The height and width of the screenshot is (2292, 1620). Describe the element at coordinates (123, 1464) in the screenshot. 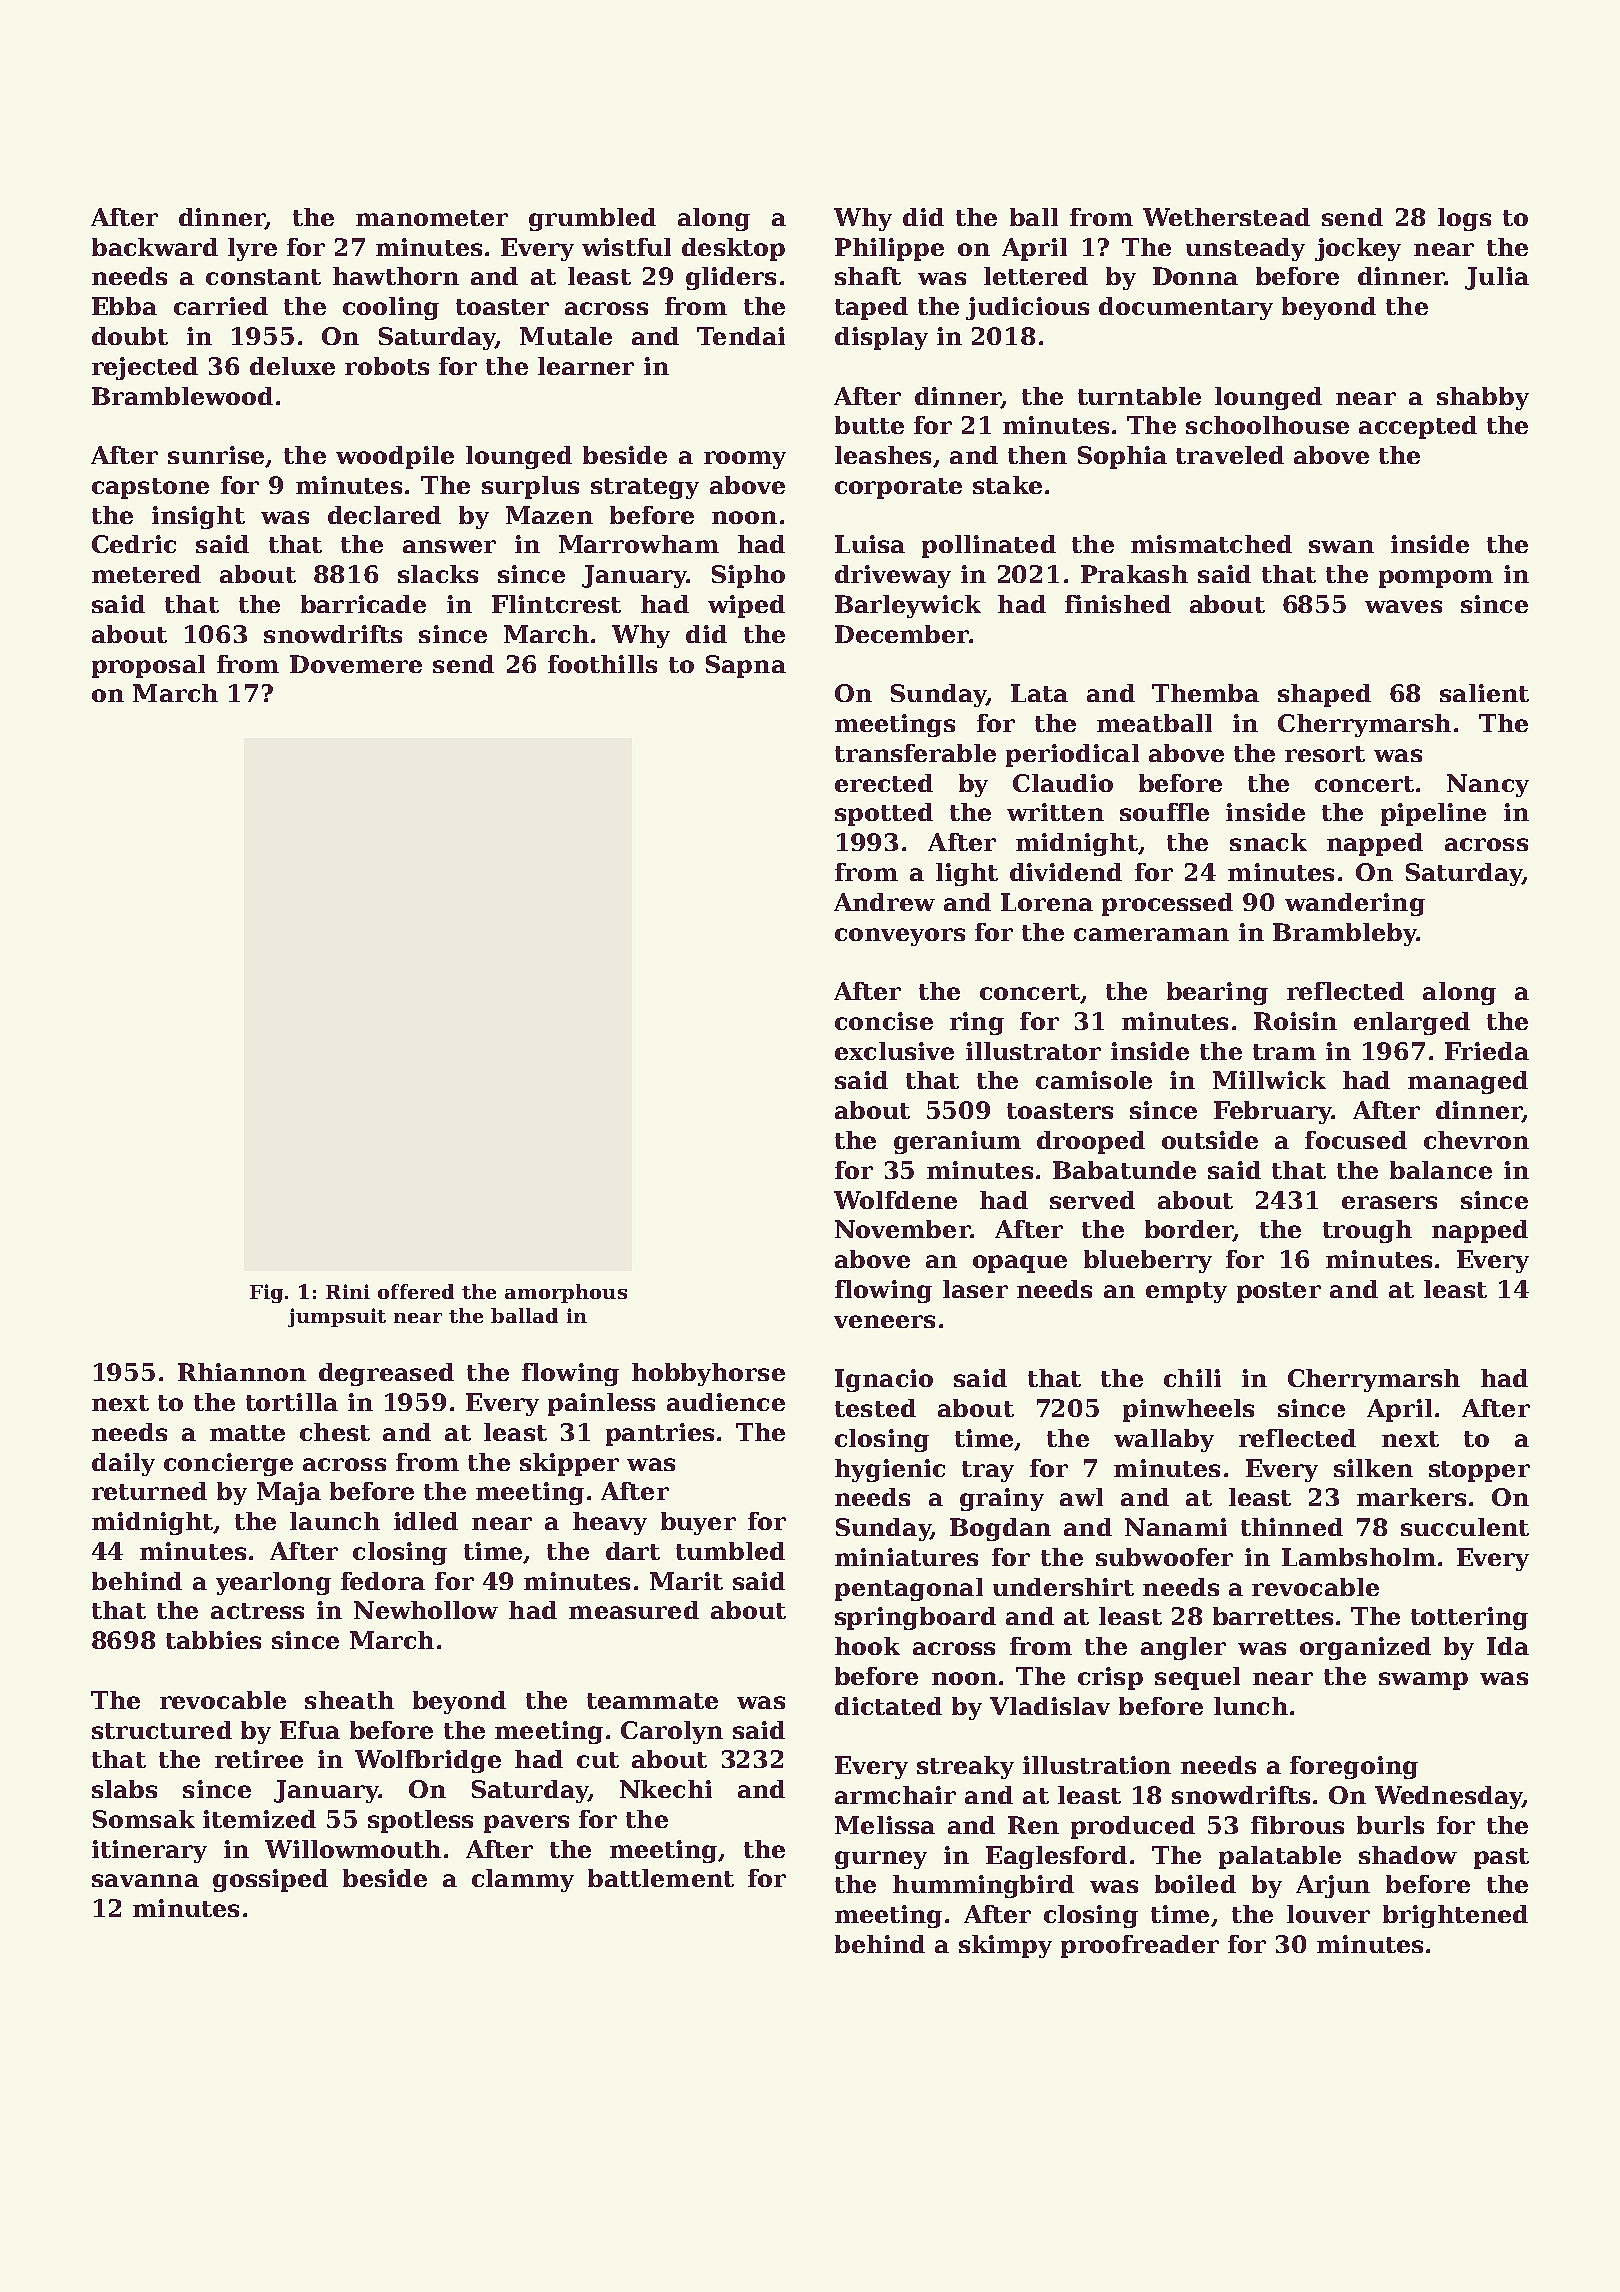

I see `daily` at that location.
